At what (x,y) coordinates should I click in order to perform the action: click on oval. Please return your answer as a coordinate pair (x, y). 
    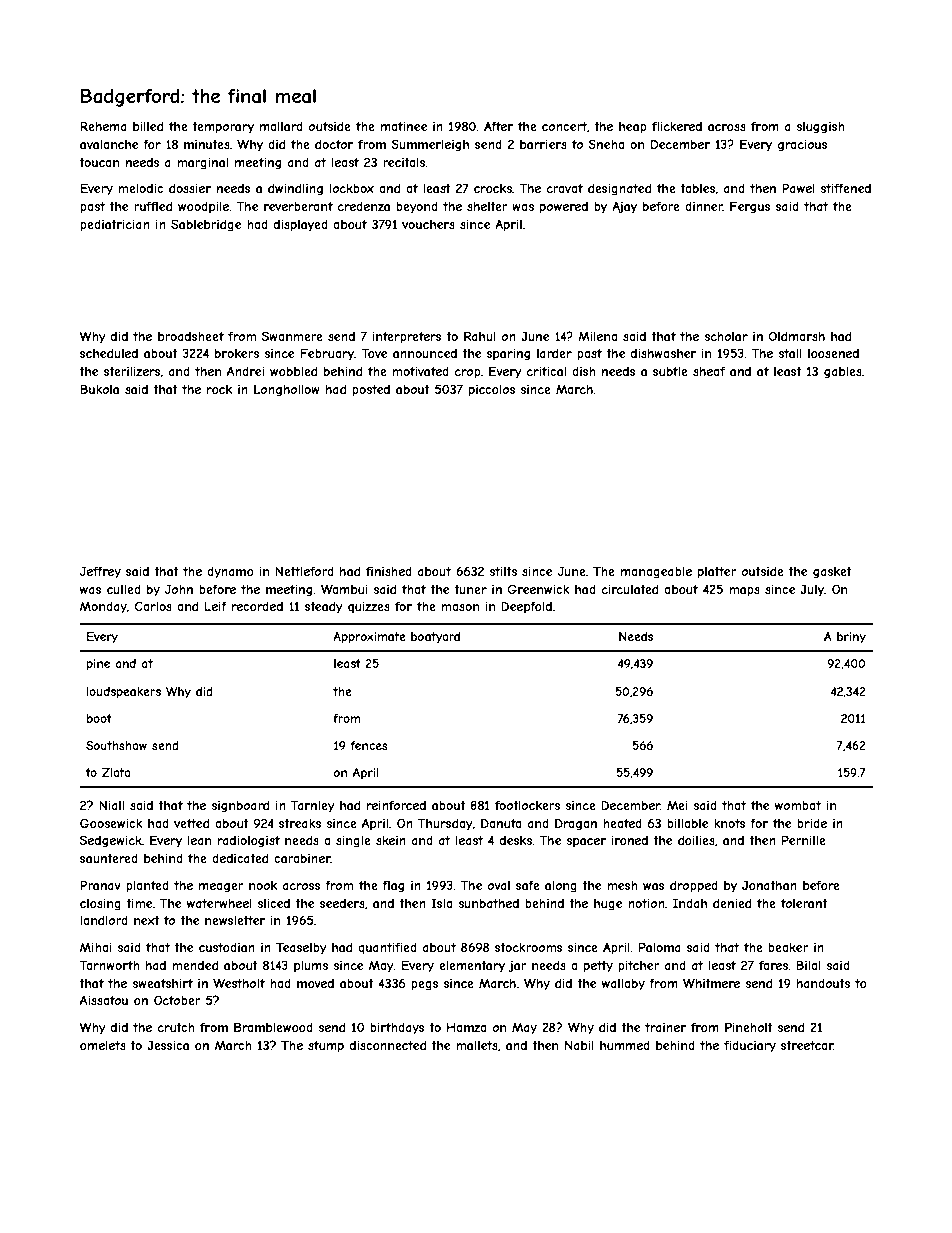
    Looking at the image, I should click on (499, 885).
